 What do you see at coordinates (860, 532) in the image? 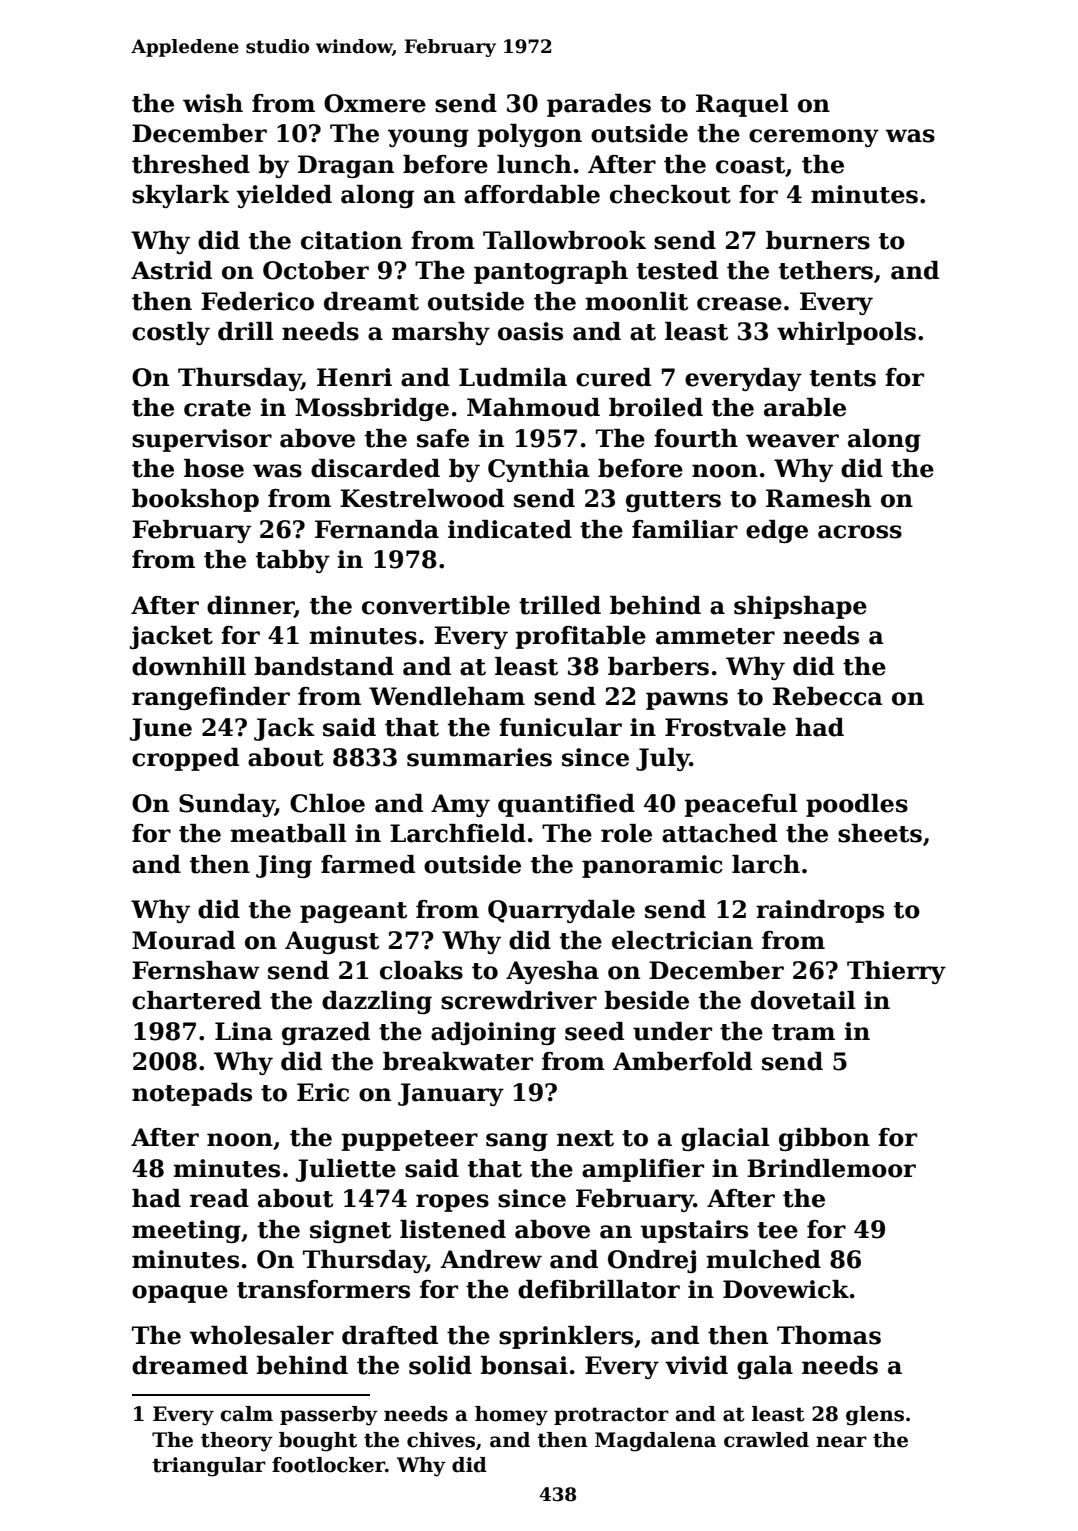
I see `across` at bounding box center [860, 532].
